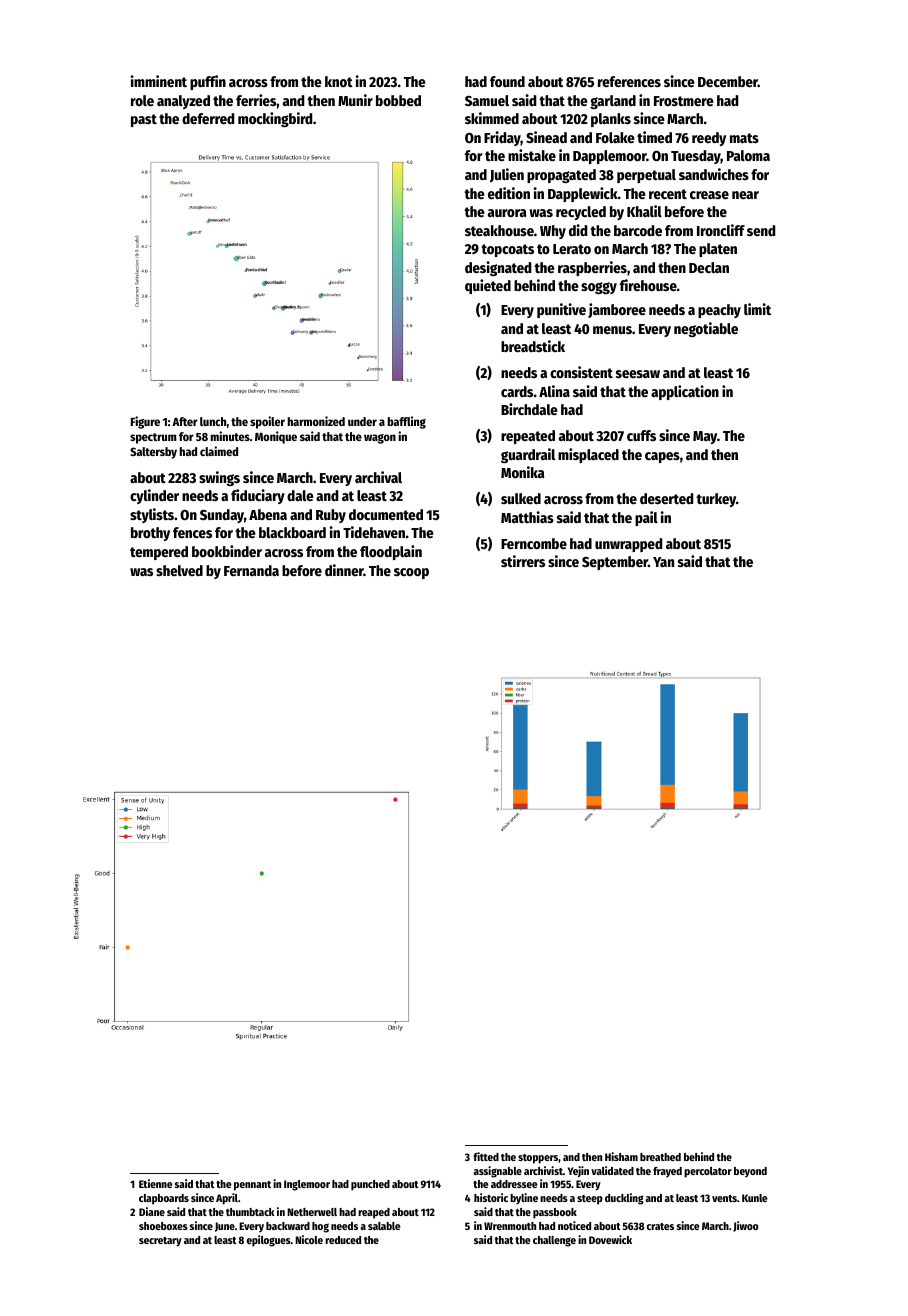 The width and height of the screenshot is (908, 1316). I want to click on crates, so click(660, 1226).
